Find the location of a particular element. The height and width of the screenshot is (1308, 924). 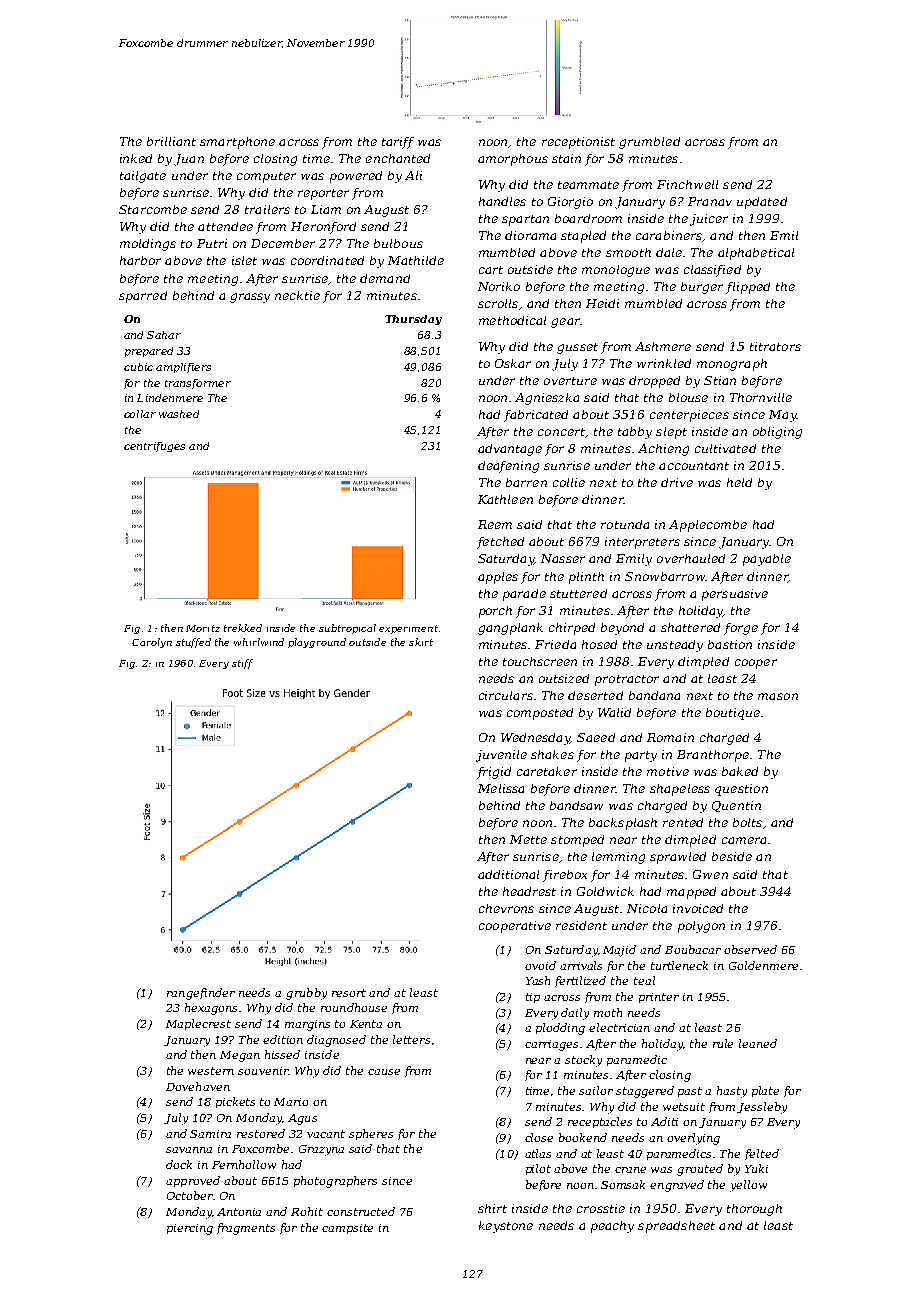

harbor is located at coordinates (140, 260).
